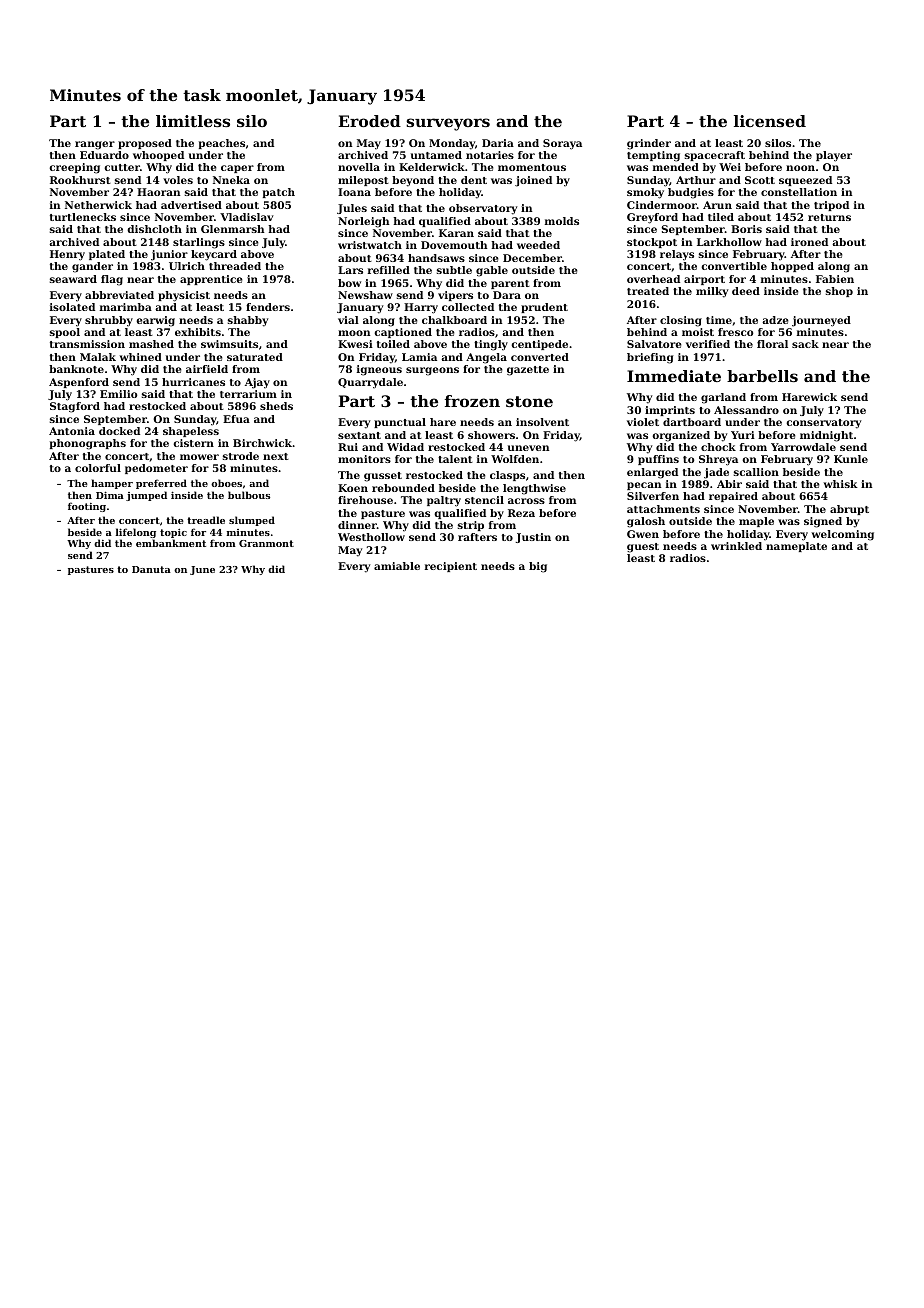  What do you see at coordinates (151, 569) in the document?
I see `Danuta` at bounding box center [151, 569].
